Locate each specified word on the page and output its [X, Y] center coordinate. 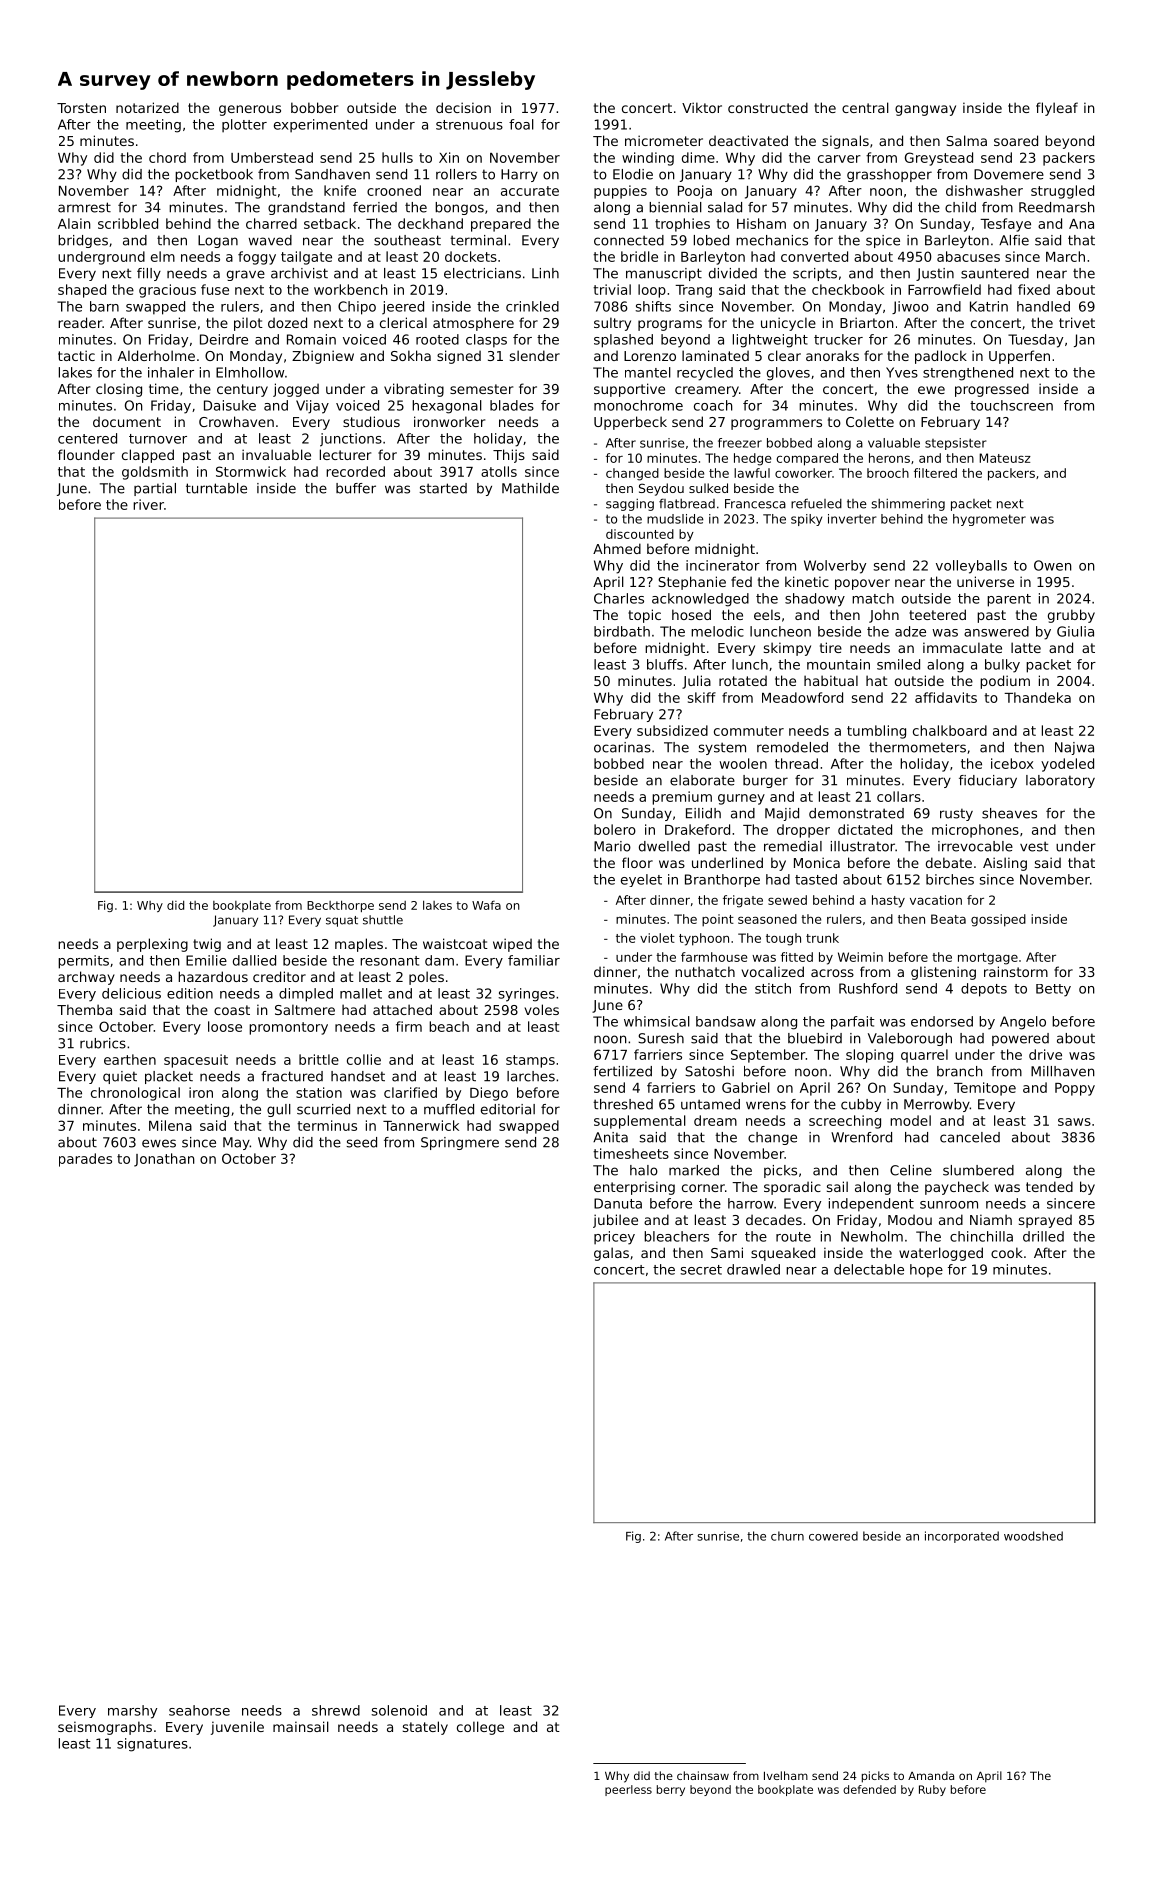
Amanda [931, 1775]
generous [250, 110]
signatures [152, 1745]
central [865, 107]
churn [787, 1536]
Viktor [702, 107]
